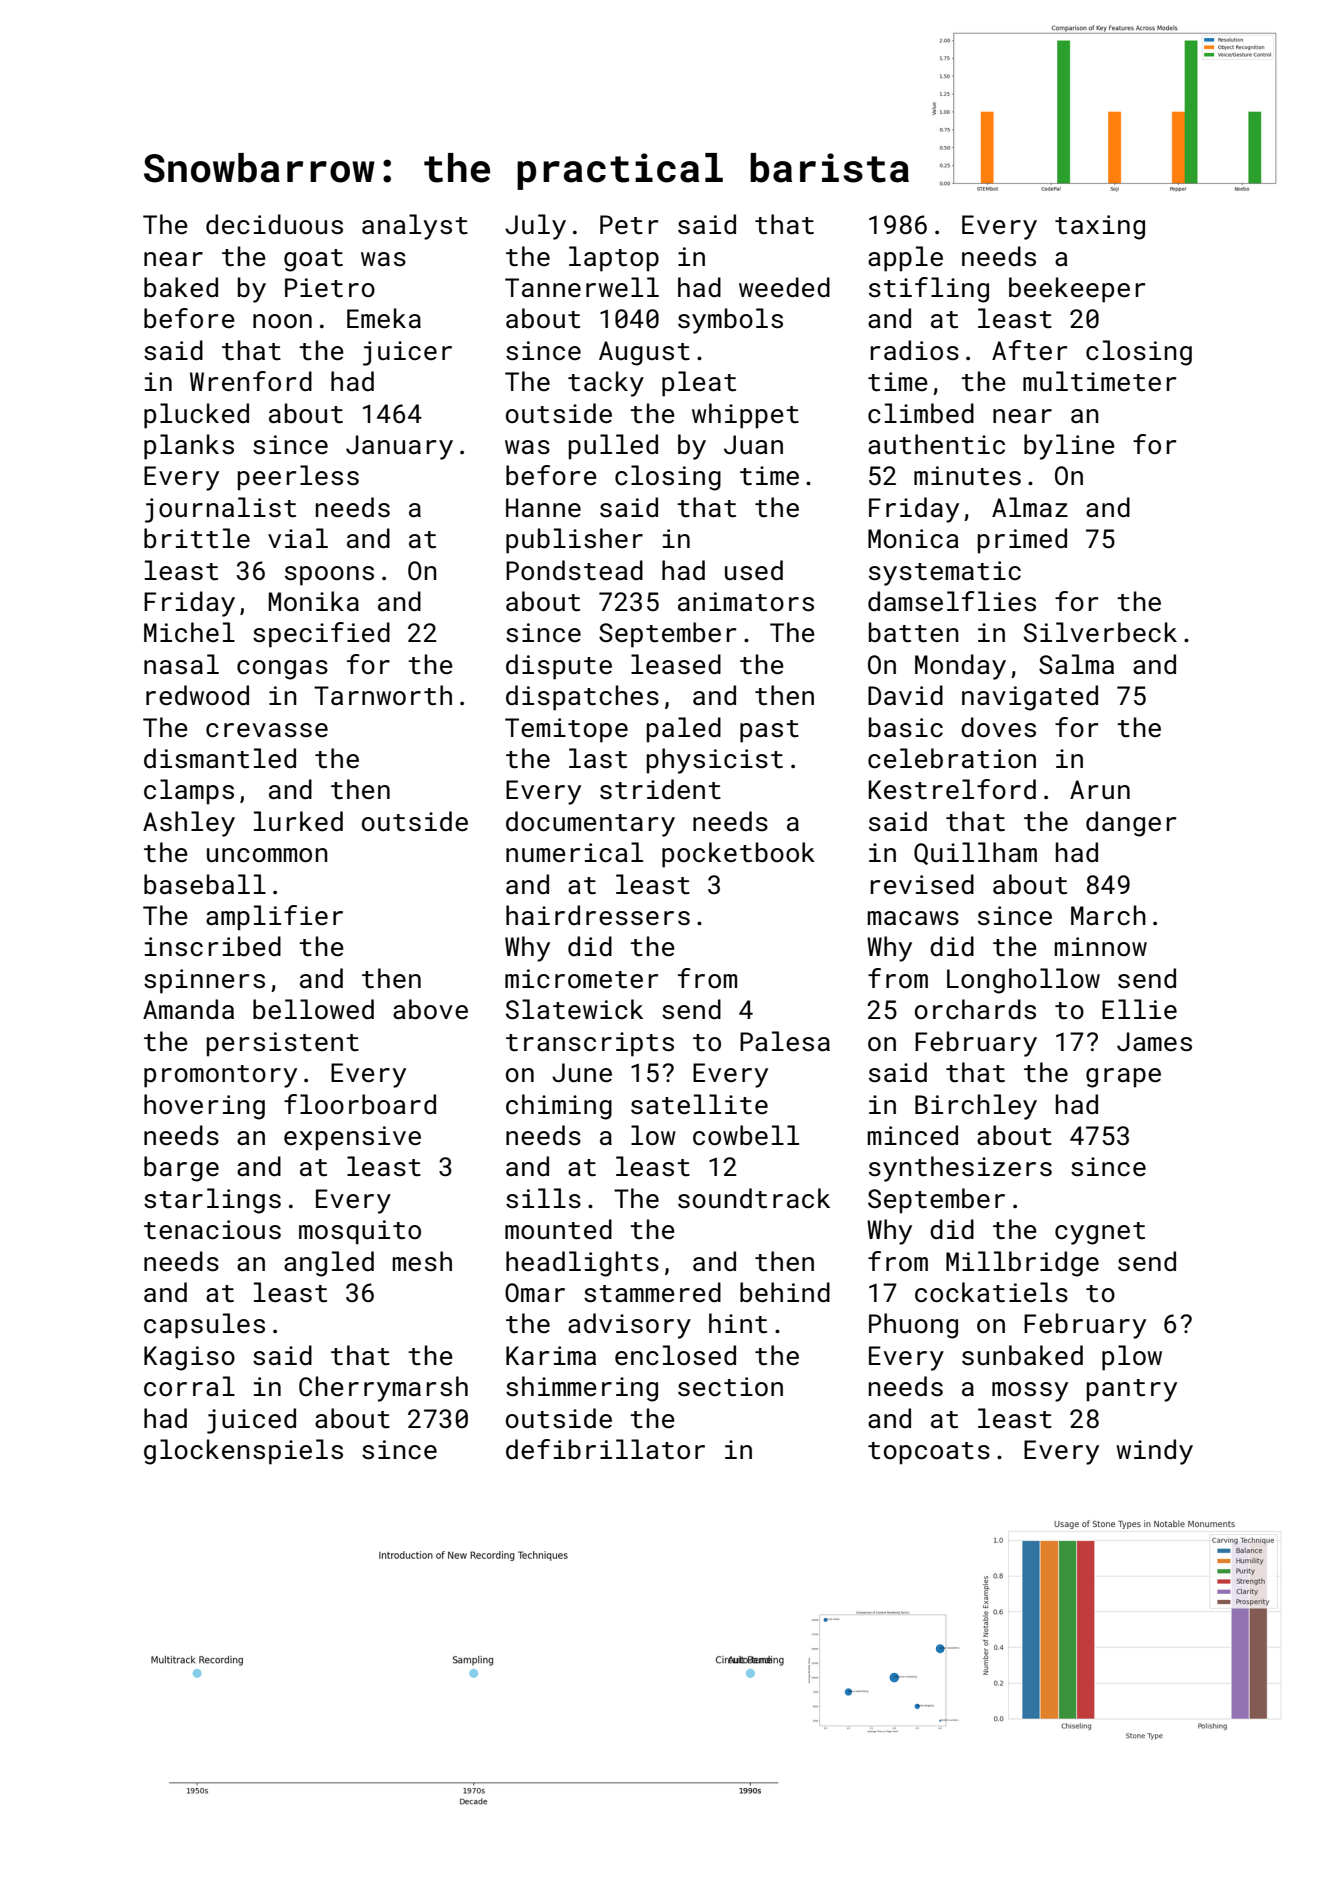 The height and width of the screenshot is (1900, 1344). Describe the element at coordinates (1100, 790) in the screenshot. I see `Arun` at that location.
